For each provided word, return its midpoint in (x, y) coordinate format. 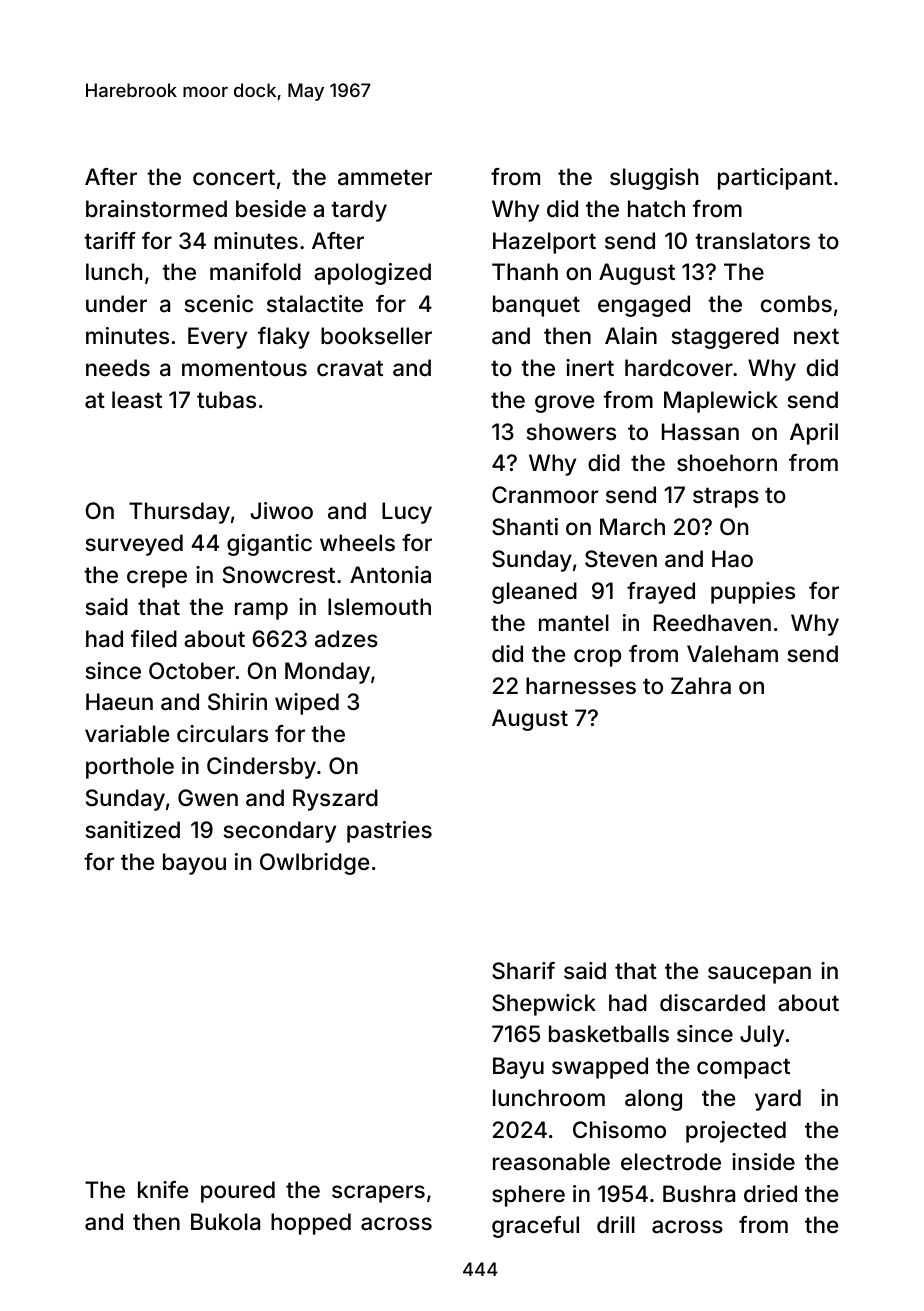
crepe (157, 579)
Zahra (701, 686)
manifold (255, 272)
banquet (536, 306)
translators (752, 241)
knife (163, 1189)
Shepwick (544, 1005)
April (814, 434)
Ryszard (335, 800)
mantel (574, 623)
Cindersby (261, 768)
